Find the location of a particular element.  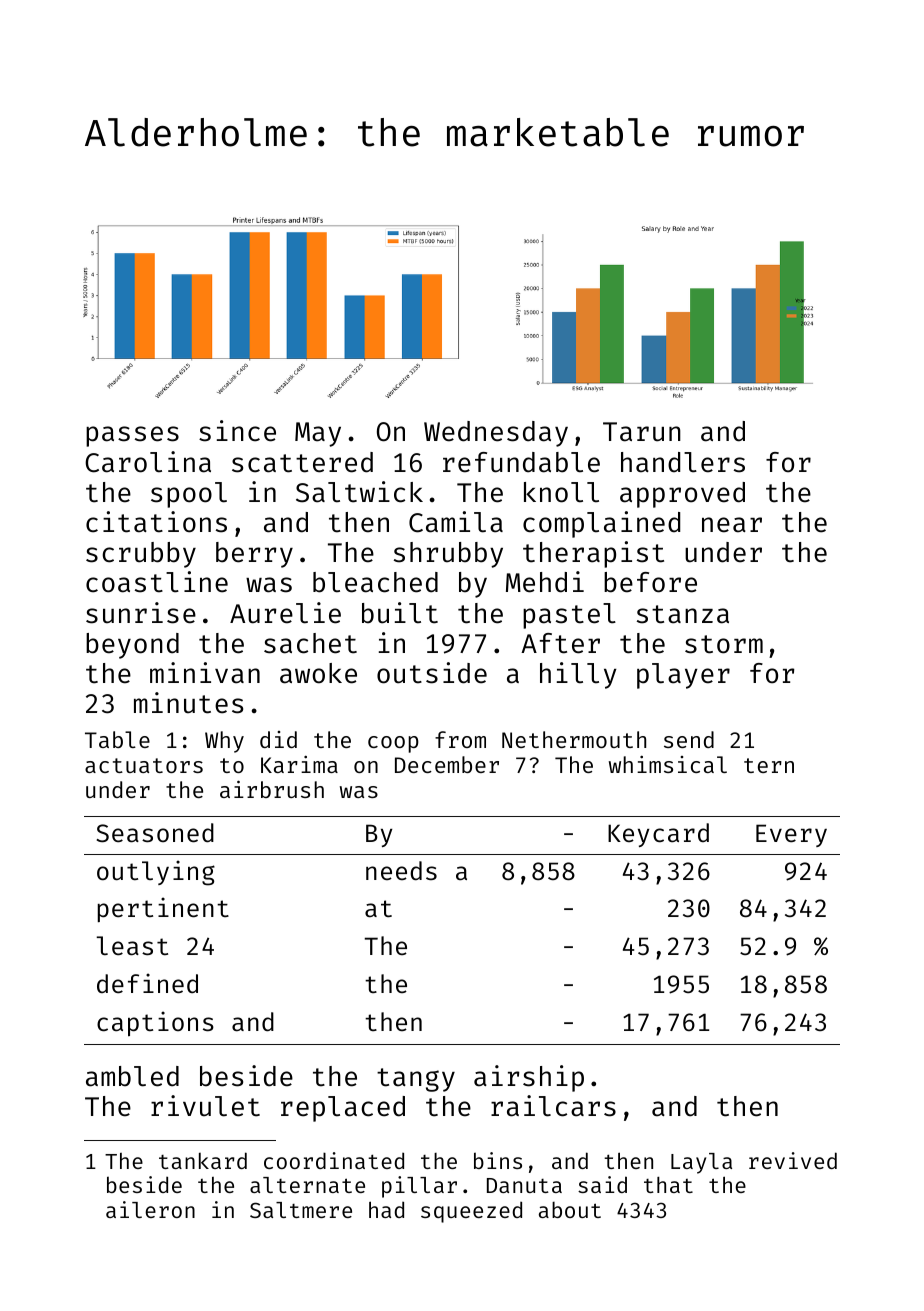

Tarun is located at coordinates (642, 432).
